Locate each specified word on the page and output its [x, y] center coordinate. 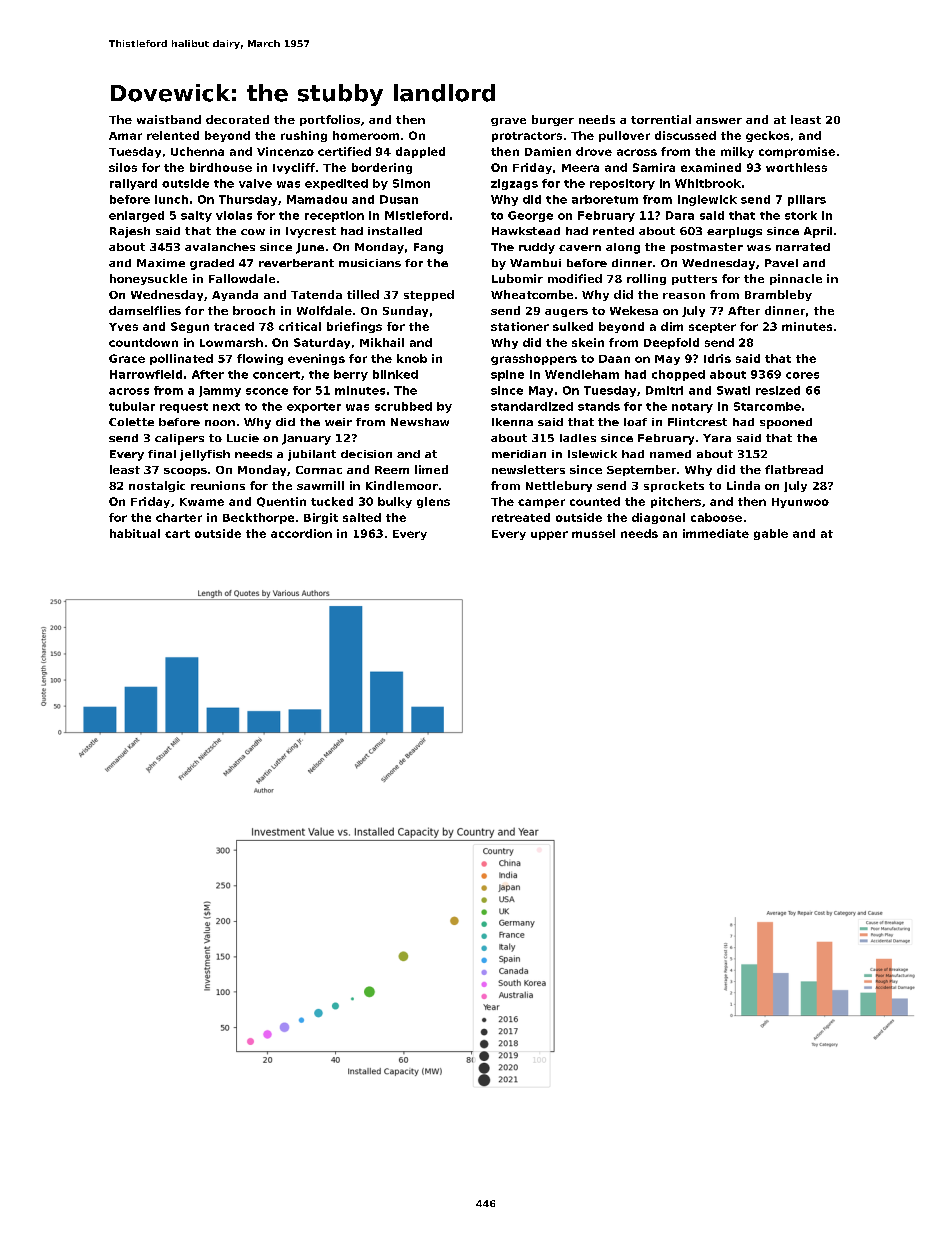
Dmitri [664, 390]
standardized [532, 406]
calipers [179, 439]
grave [508, 122]
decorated [237, 119]
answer [719, 121]
